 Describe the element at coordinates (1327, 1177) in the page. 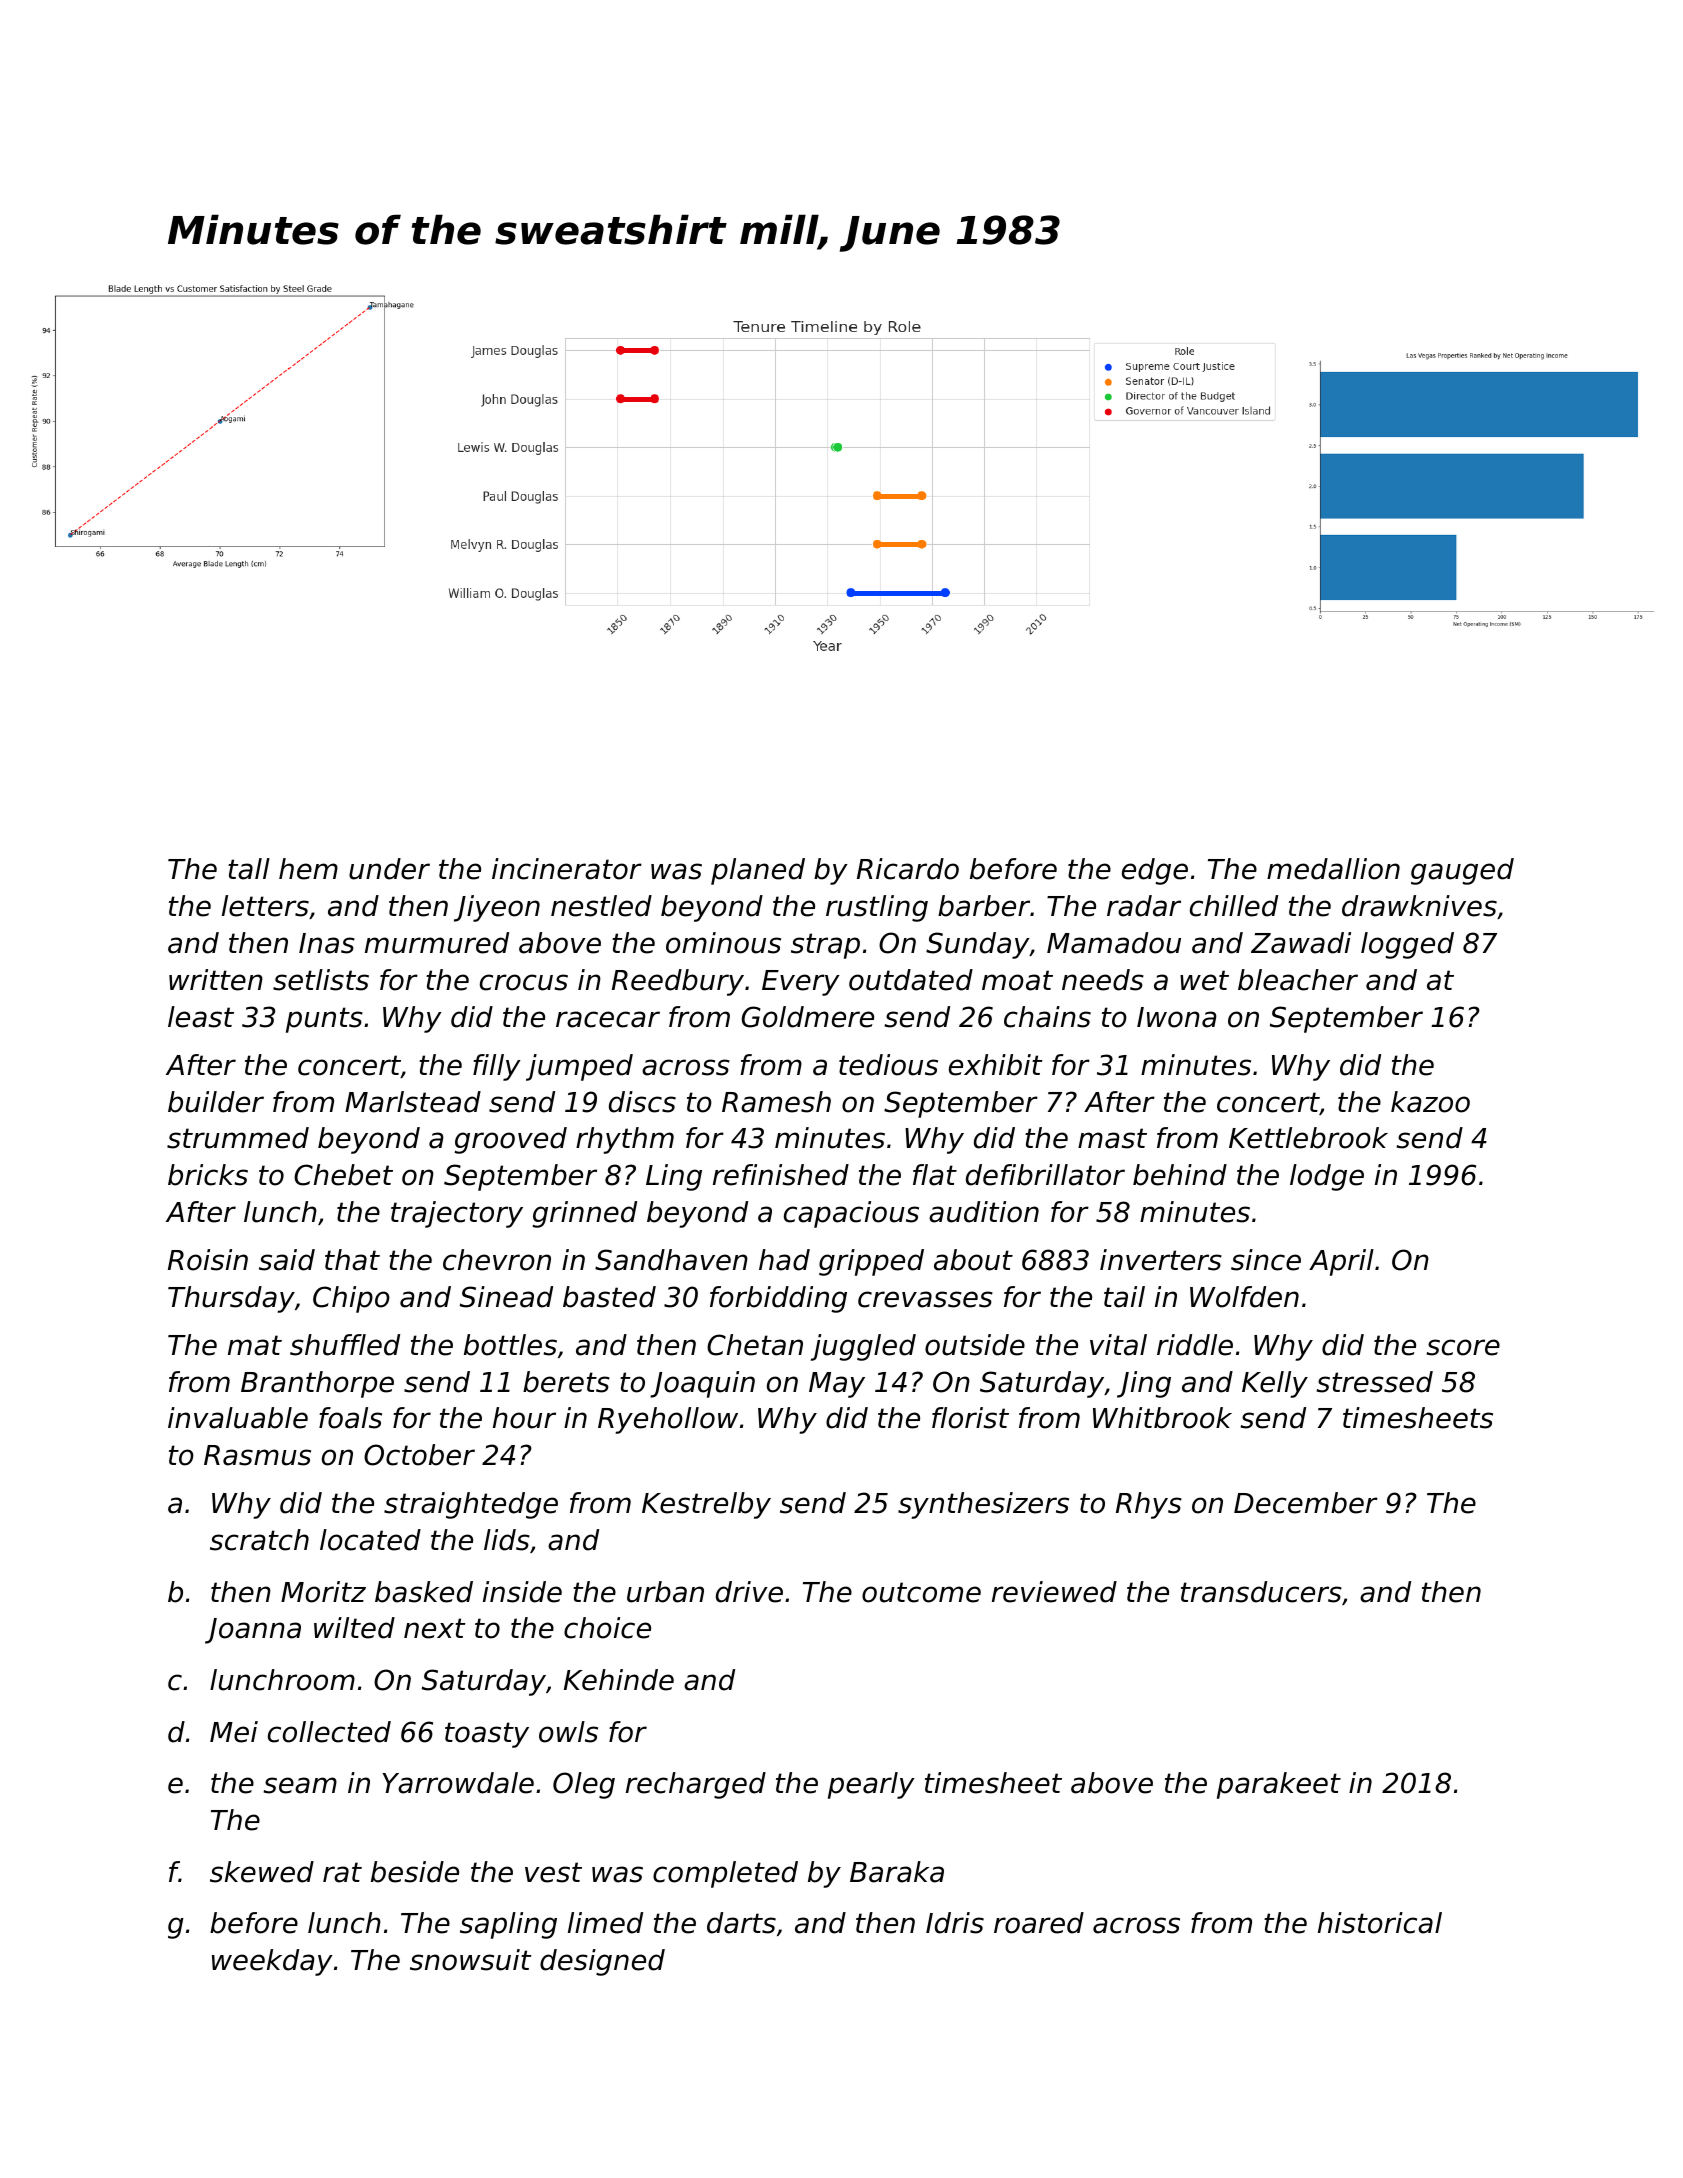

I see `lodge` at that location.
